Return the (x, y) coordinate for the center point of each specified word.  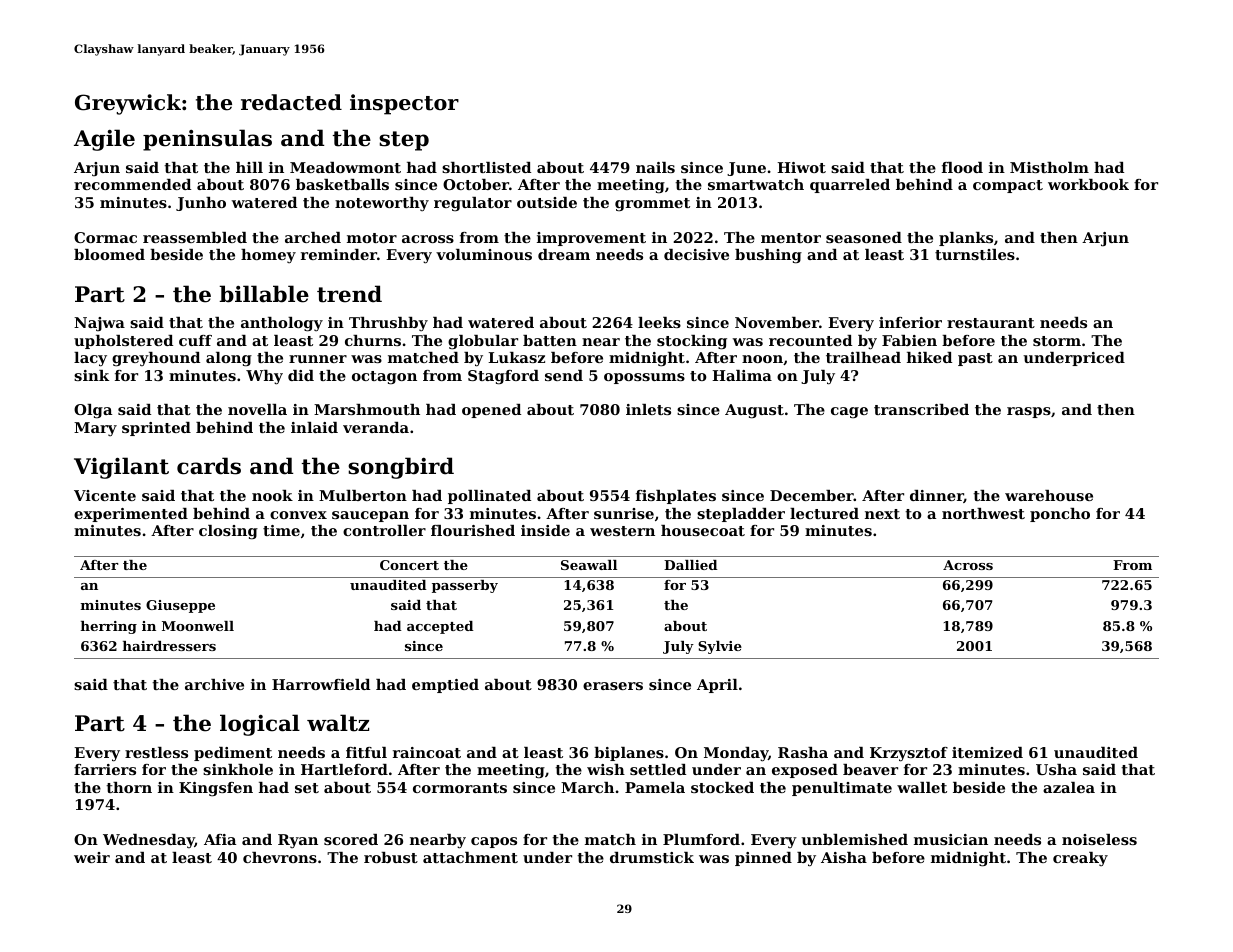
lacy (90, 359)
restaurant (991, 323)
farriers (105, 769)
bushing (768, 256)
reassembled (195, 237)
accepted (440, 627)
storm (1057, 341)
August (754, 411)
